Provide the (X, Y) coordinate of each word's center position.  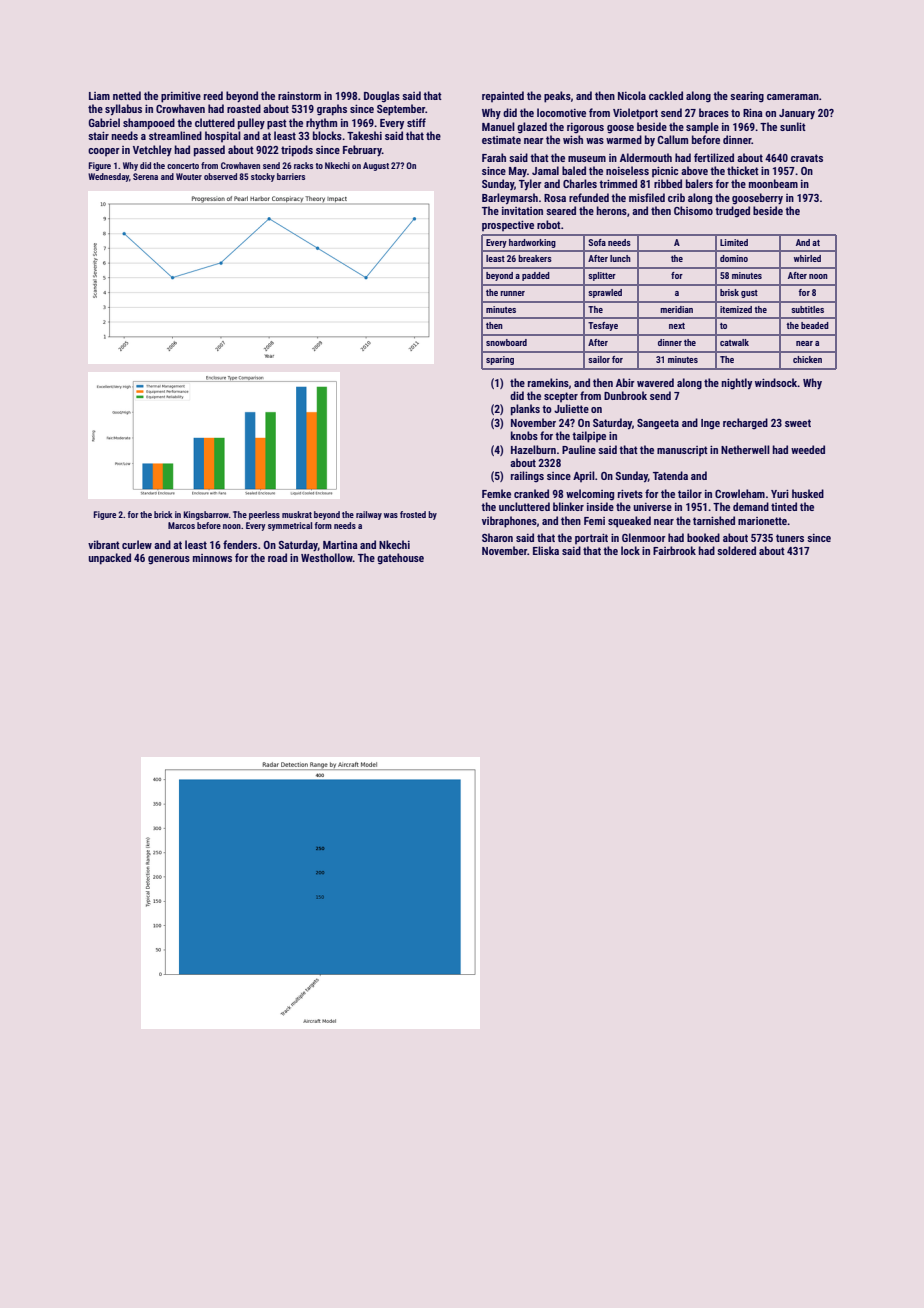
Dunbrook (625, 395)
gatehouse (400, 558)
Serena (145, 176)
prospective (508, 225)
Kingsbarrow (206, 515)
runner (512, 293)
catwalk (734, 342)
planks (525, 410)
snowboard (506, 342)
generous (169, 560)
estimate (501, 140)
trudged (732, 212)
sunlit (793, 126)
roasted (244, 108)
